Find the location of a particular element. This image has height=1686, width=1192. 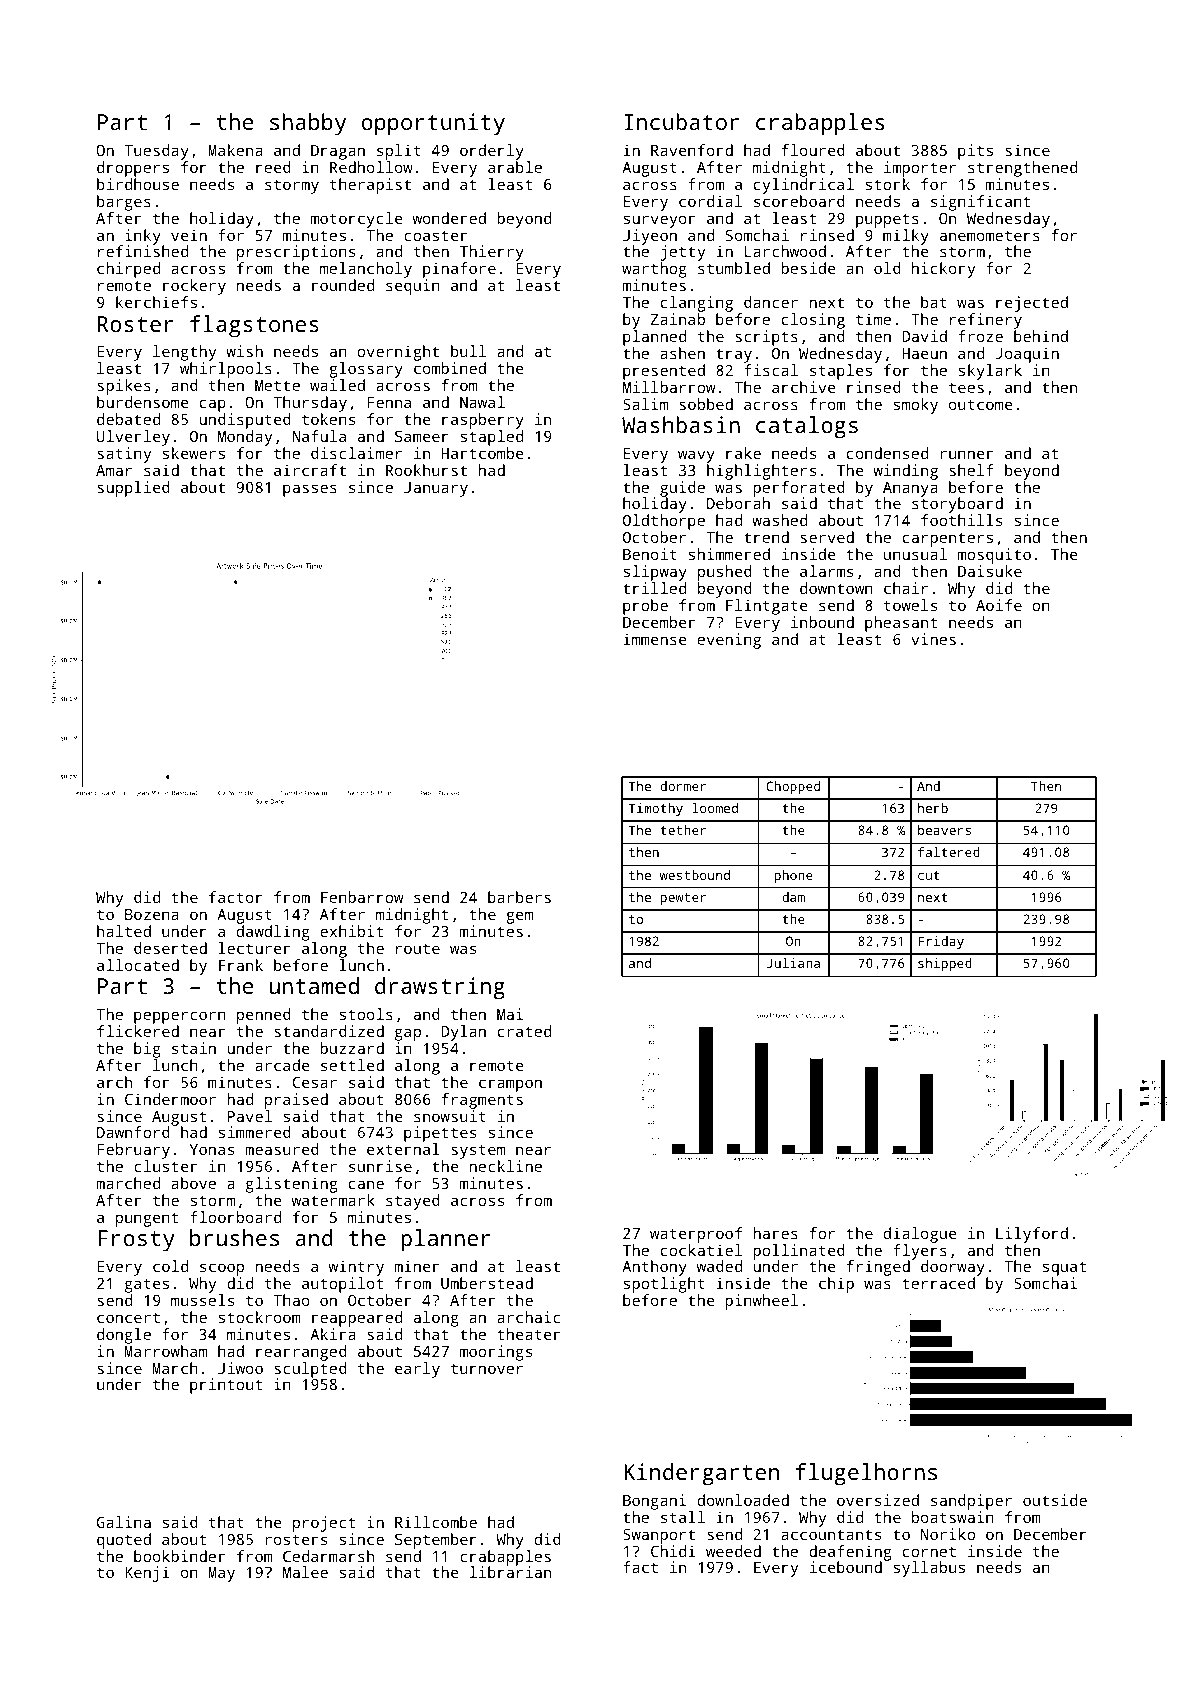

Incubator is located at coordinates (681, 121).
